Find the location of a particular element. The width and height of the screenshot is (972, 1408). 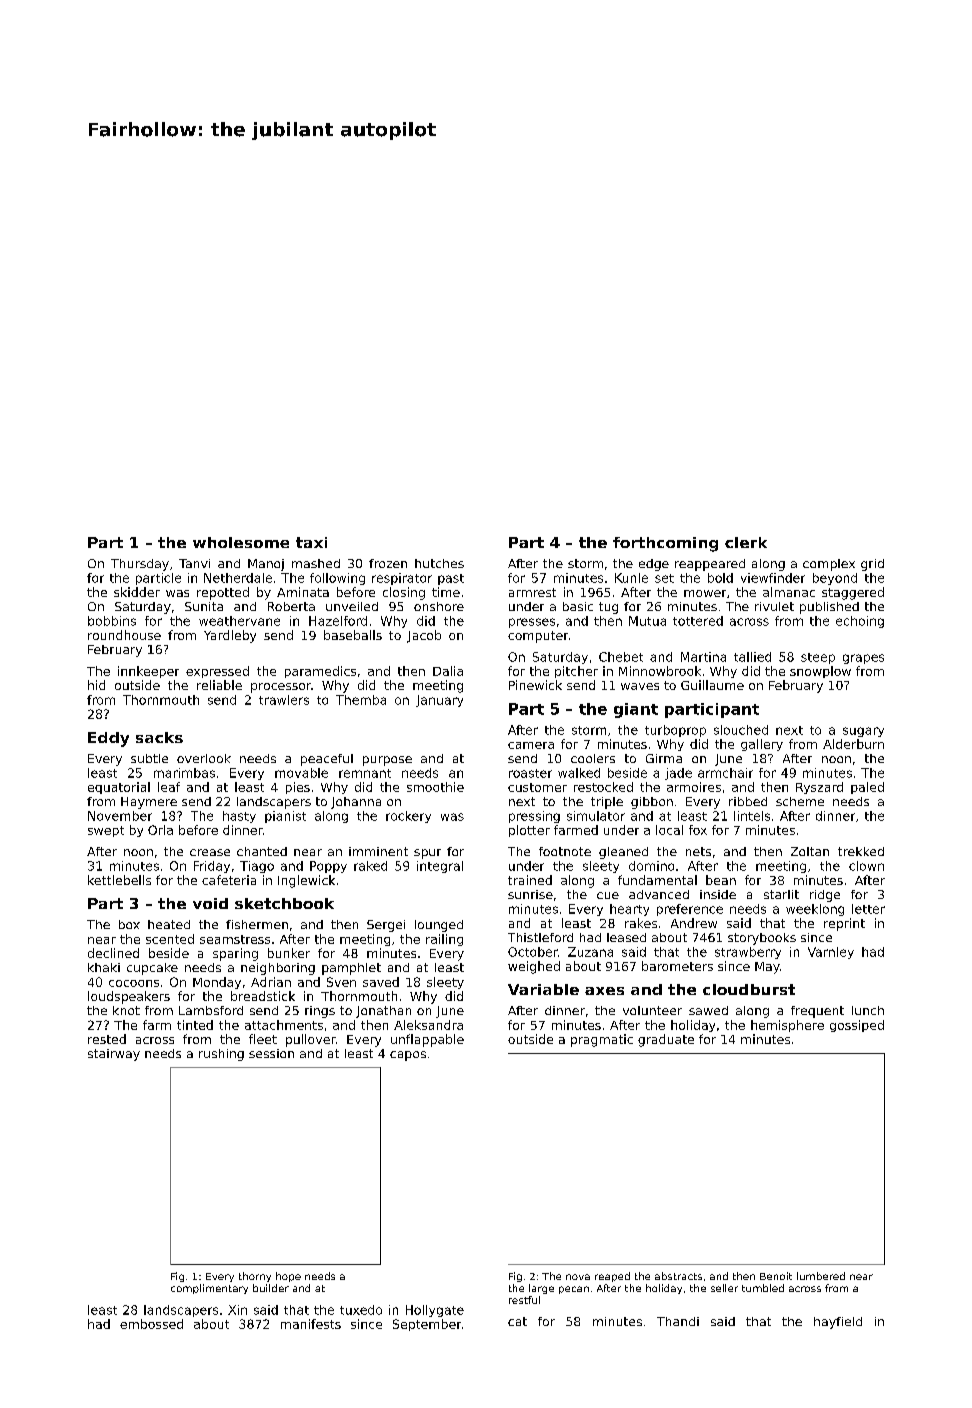

session is located at coordinates (271, 1053).
